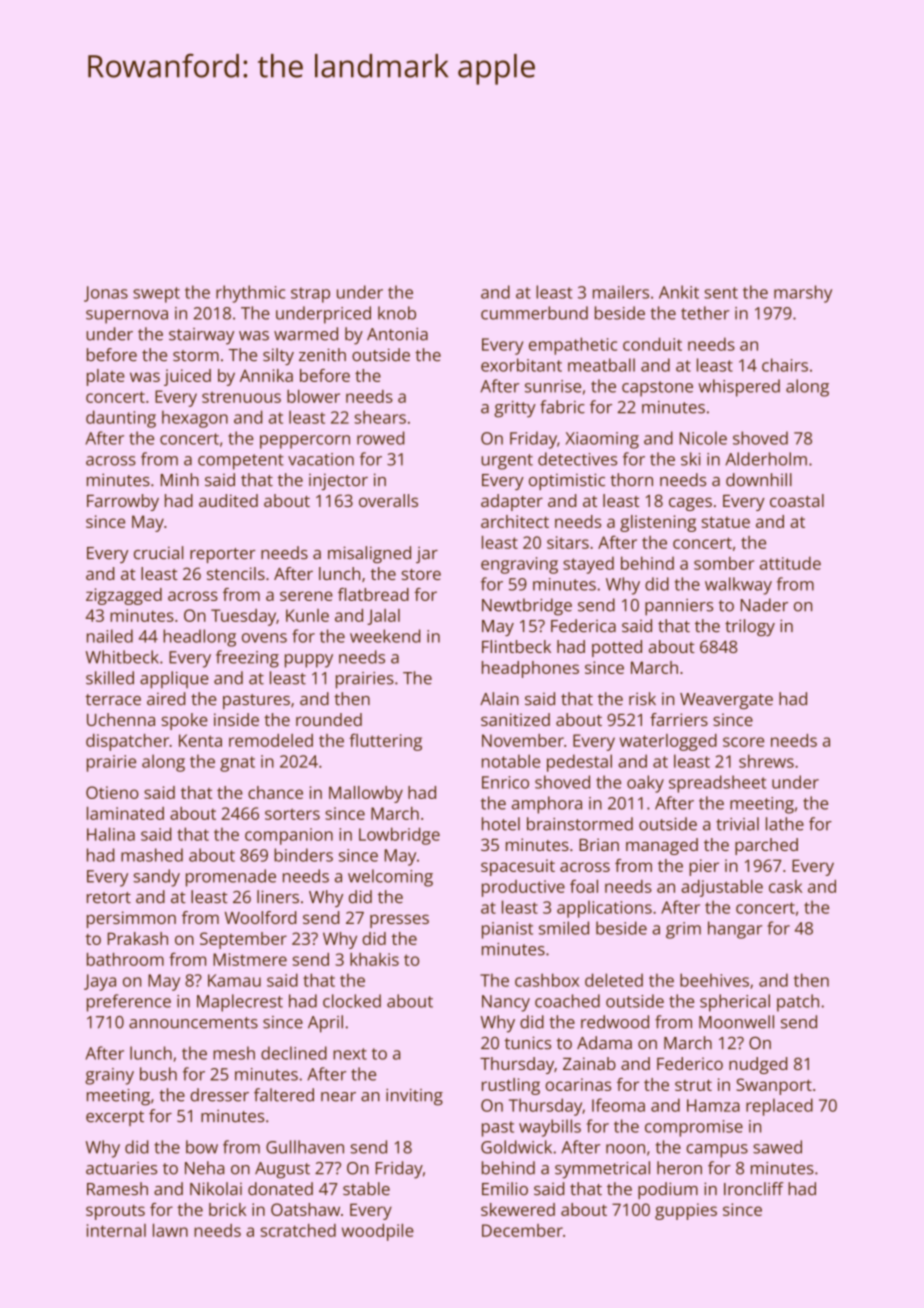 The height and width of the screenshot is (1308, 924). What do you see at coordinates (686, 1211) in the screenshot?
I see `guppies` at bounding box center [686, 1211].
